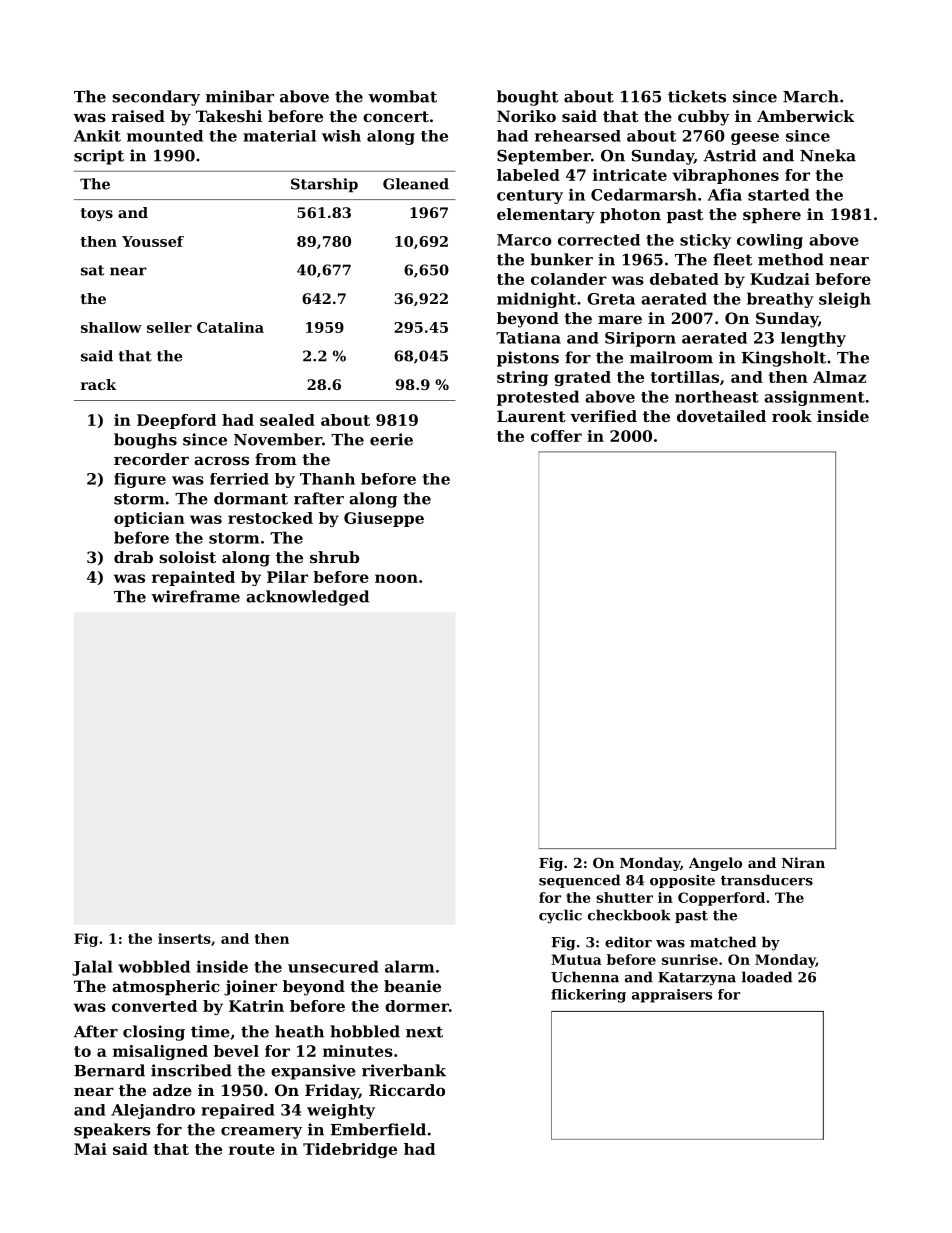 The height and width of the document is (1233, 952). What do you see at coordinates (195, 596) in the document?
I see `wireframe` at bounding box center [195, 596].
